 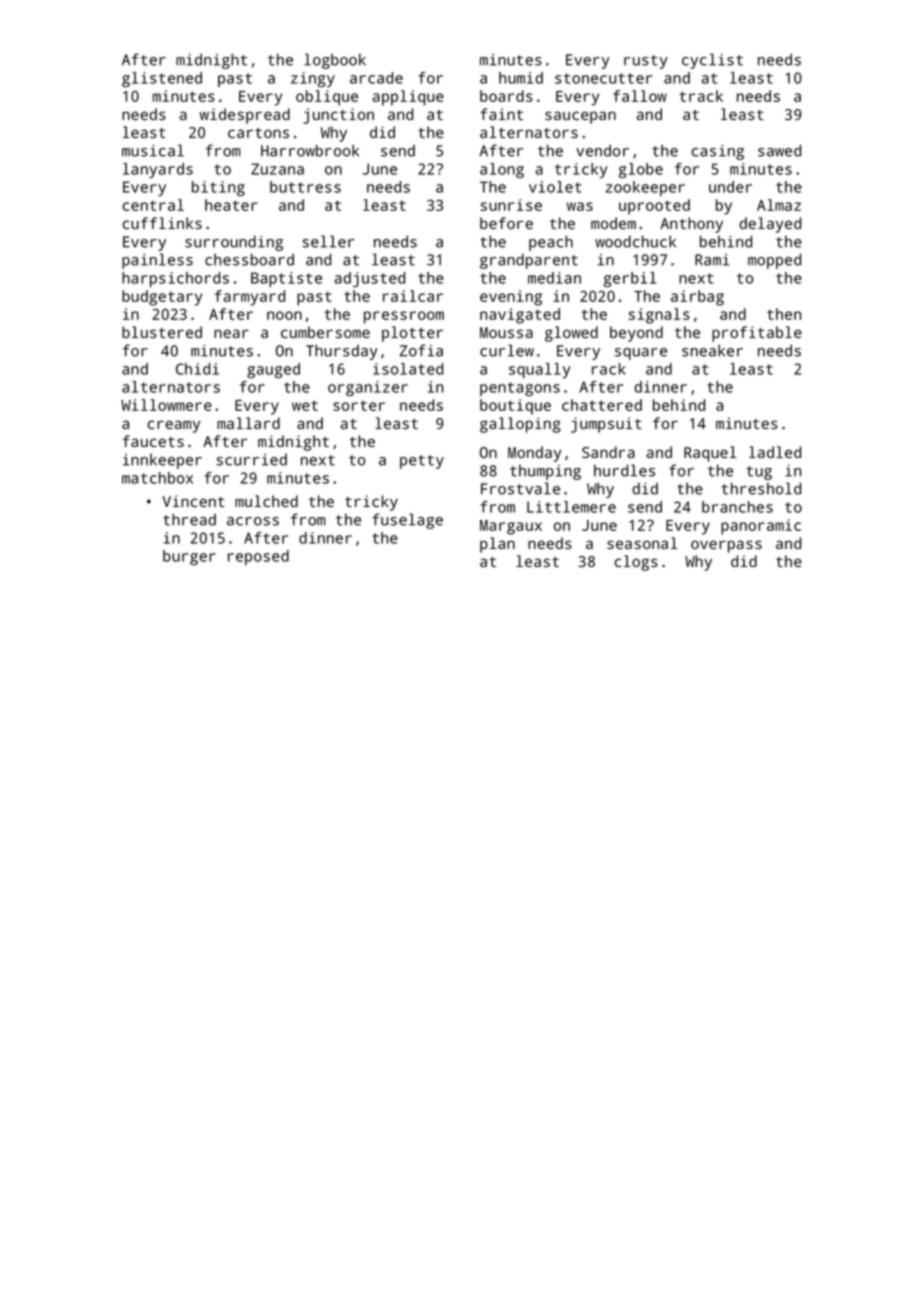 I want to click on blustered, so click(x=162, y=332).
